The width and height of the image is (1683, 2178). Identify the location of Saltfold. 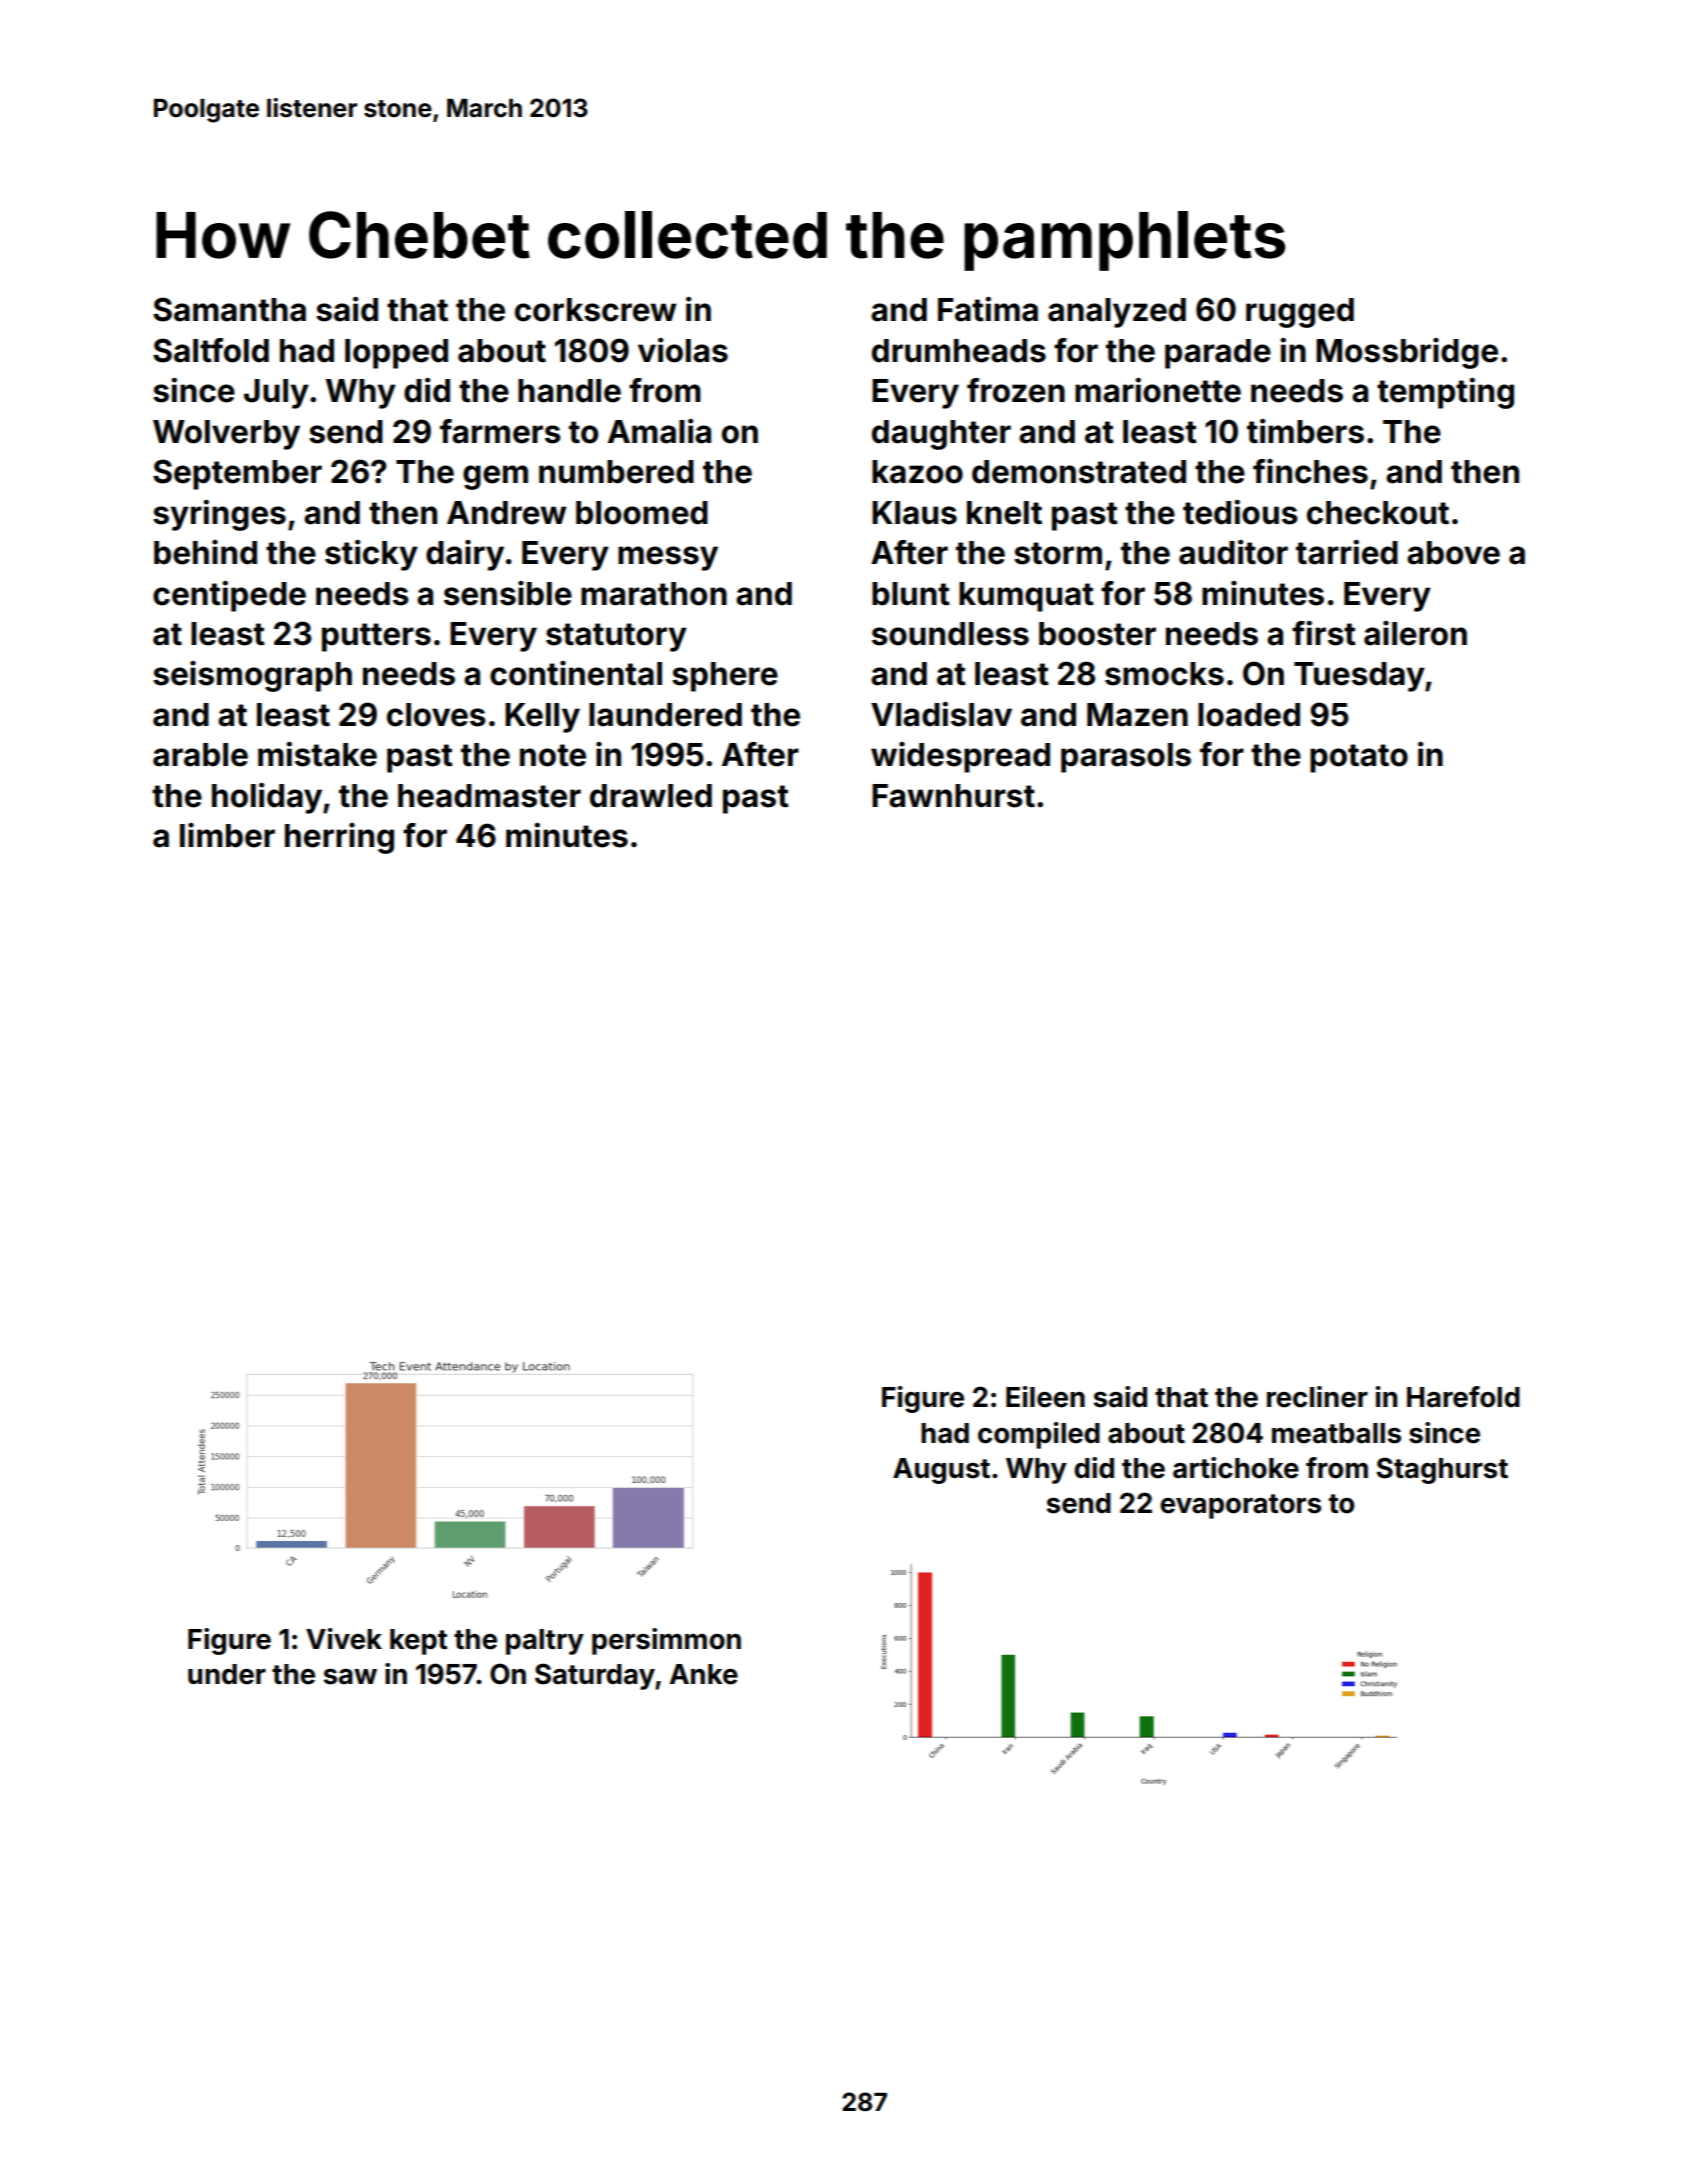
(211, 350).
